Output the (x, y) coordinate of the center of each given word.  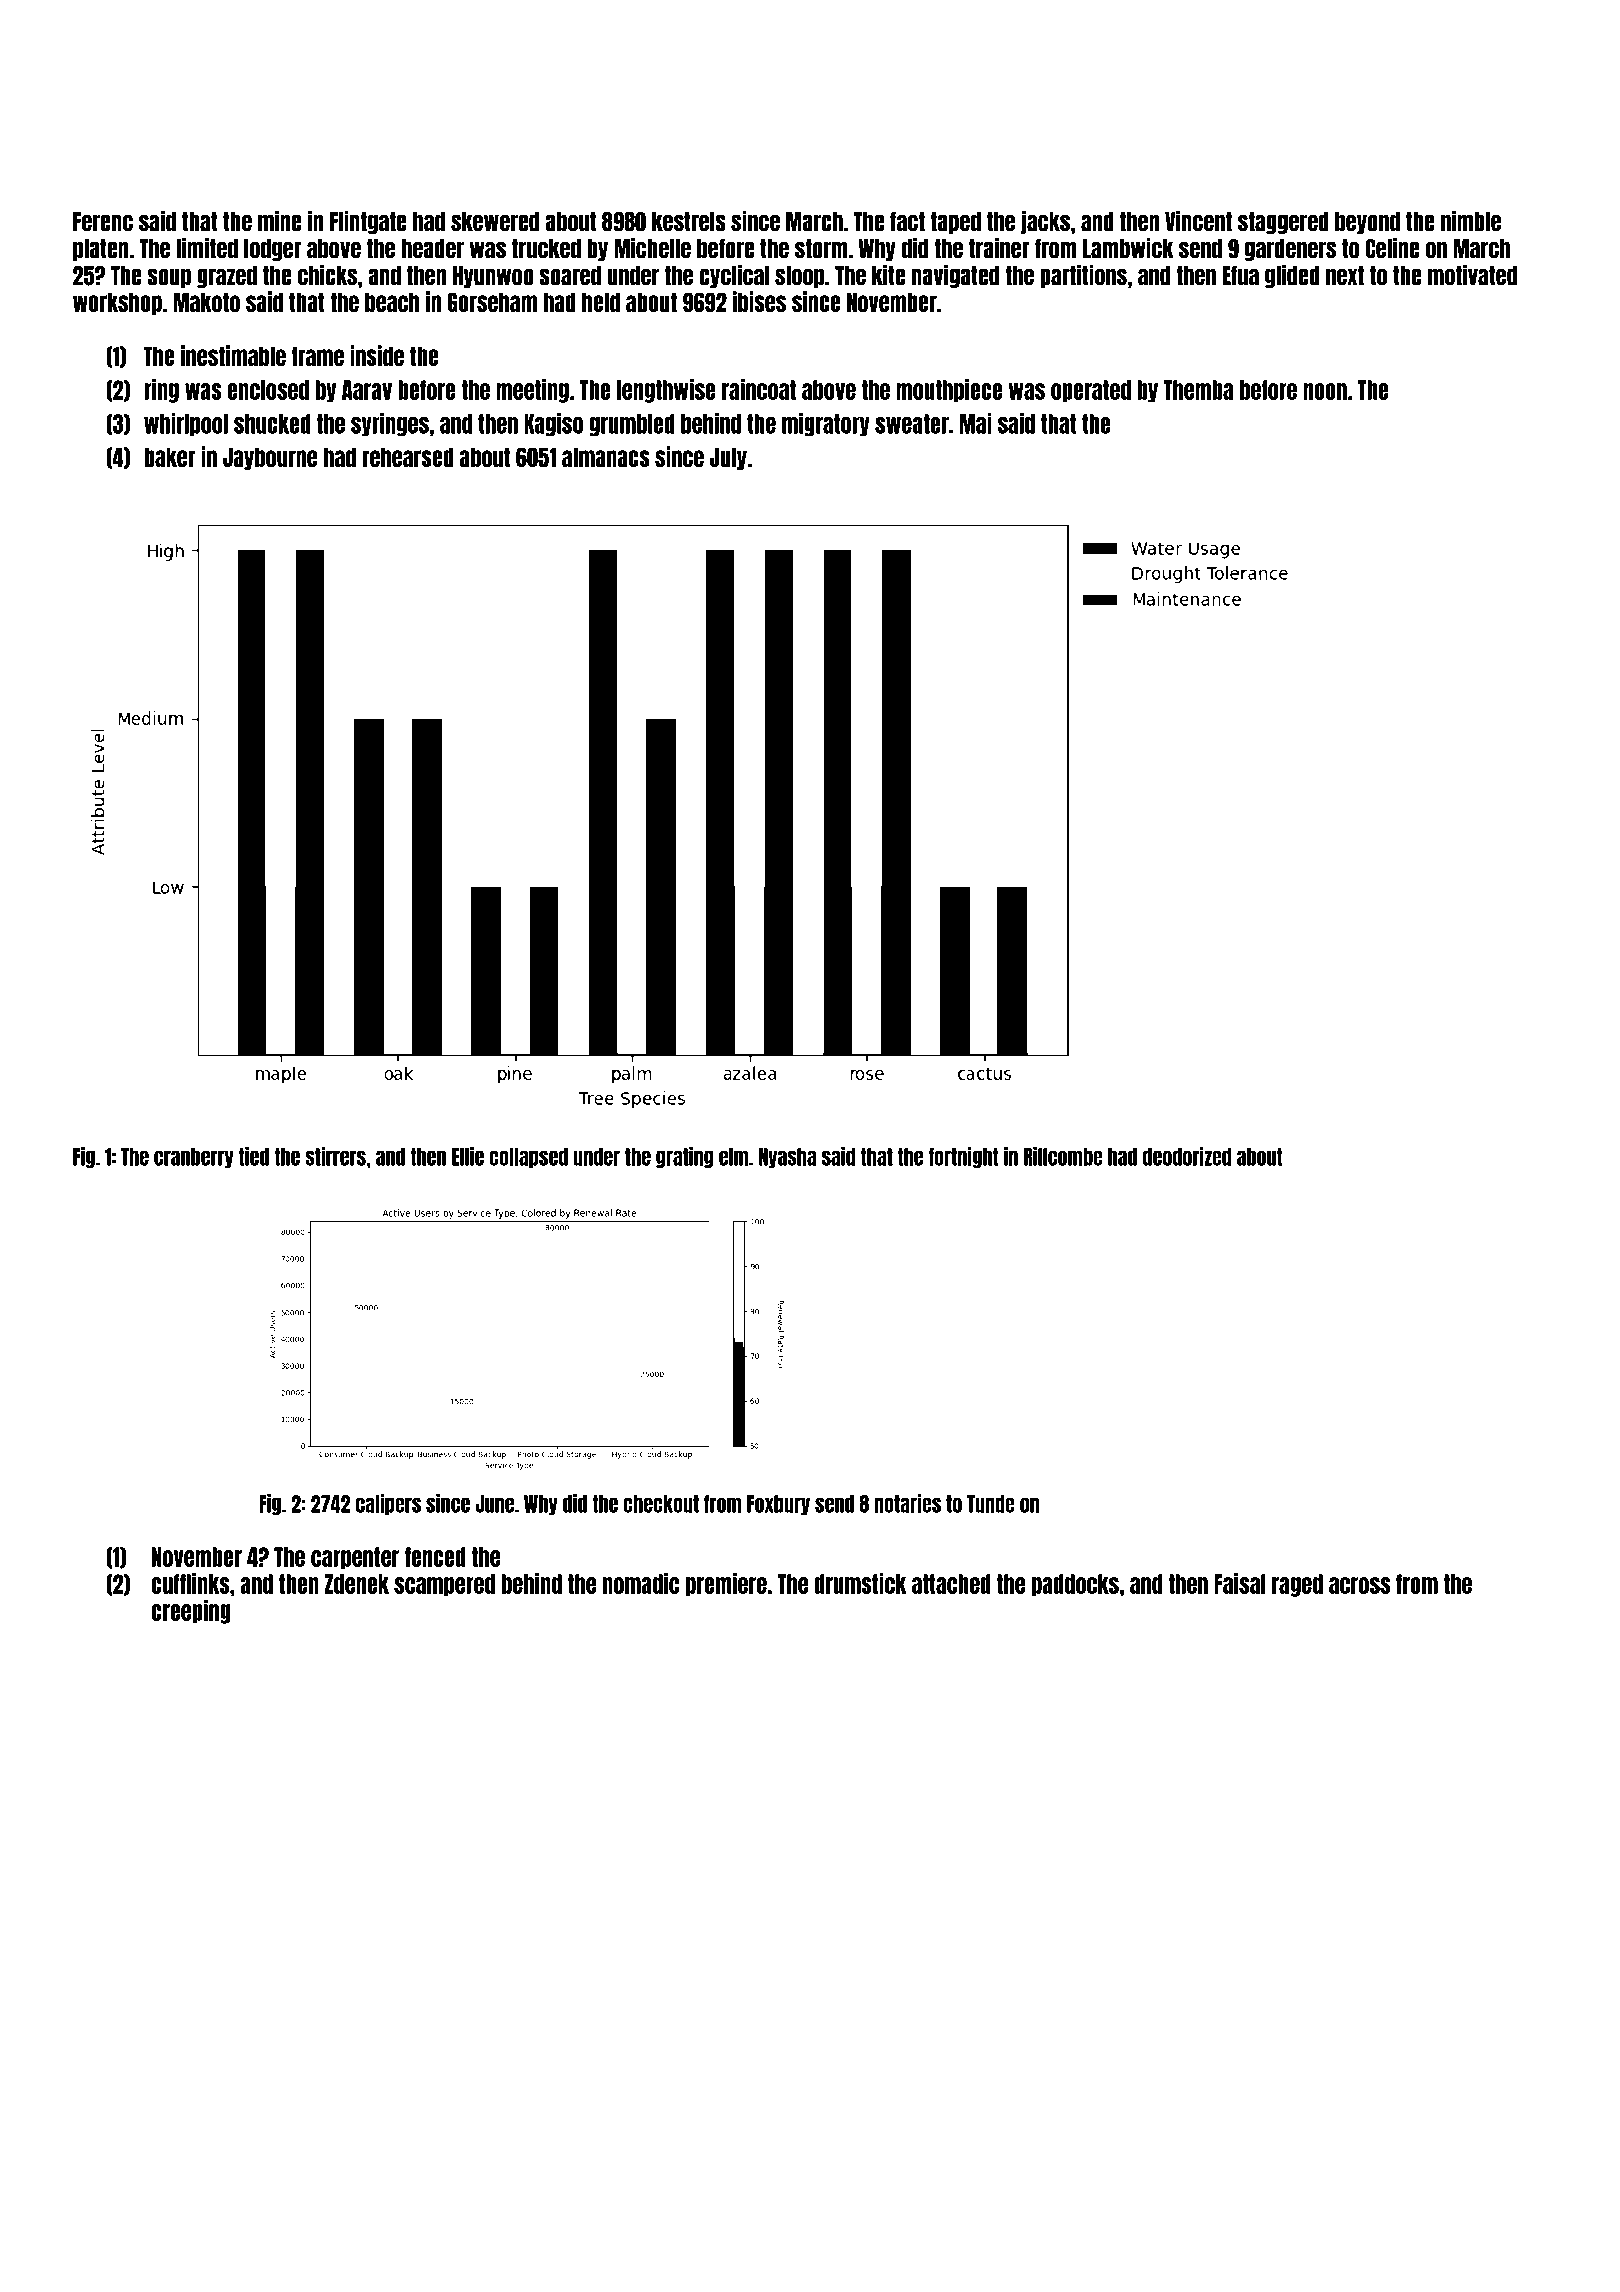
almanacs (606, 457)
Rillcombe (1063, 1156)
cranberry (194, 1158)
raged (1297, 1585)
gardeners (1290, 250)
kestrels (689, 222)
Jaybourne (270, 458)
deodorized (1187, 1156)
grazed (227, 277)
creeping (191, 1612)
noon (1325, 391)
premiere (726, 1585)
